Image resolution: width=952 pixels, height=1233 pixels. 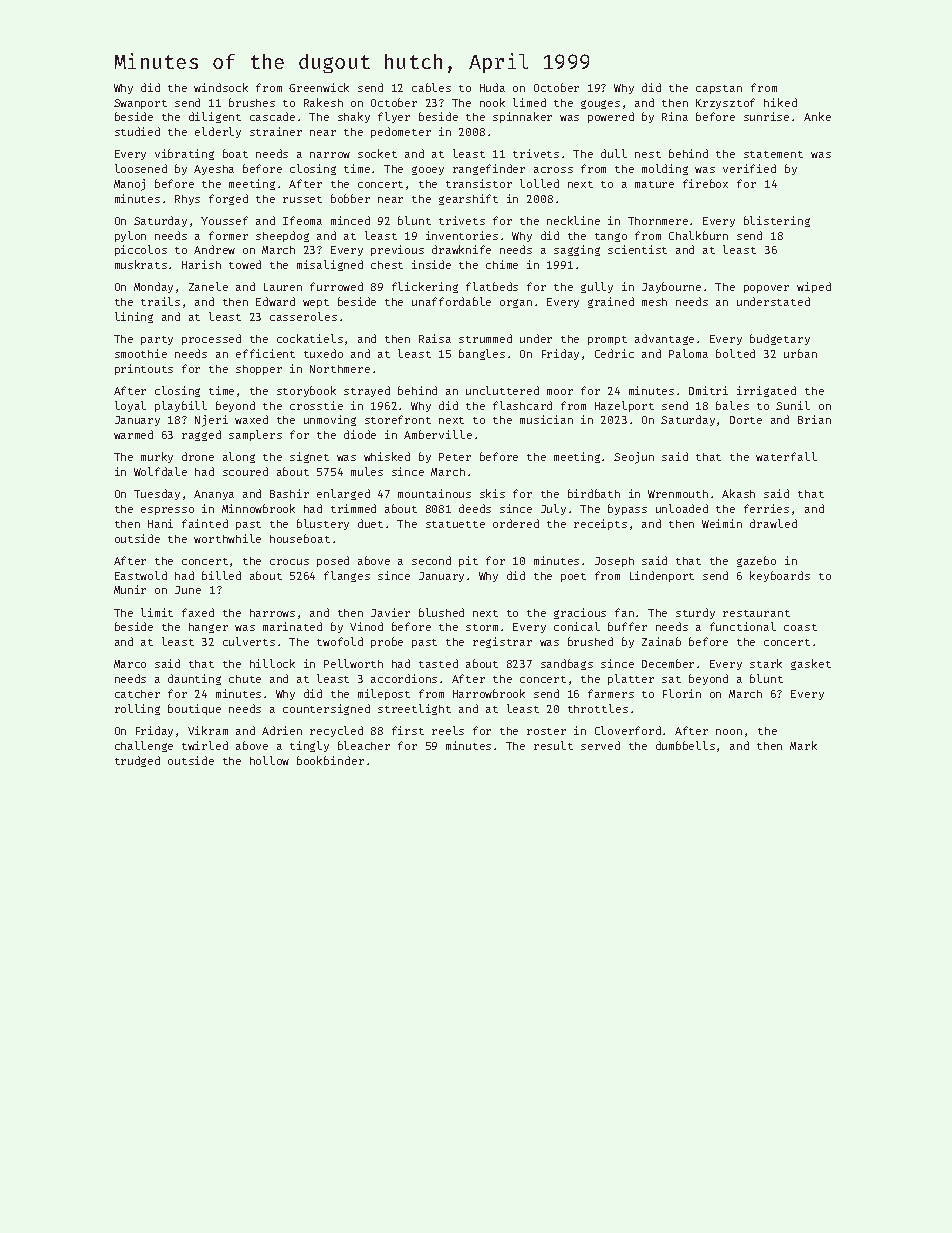 I want to click on Greenwick, so click(x=319, y=87).
